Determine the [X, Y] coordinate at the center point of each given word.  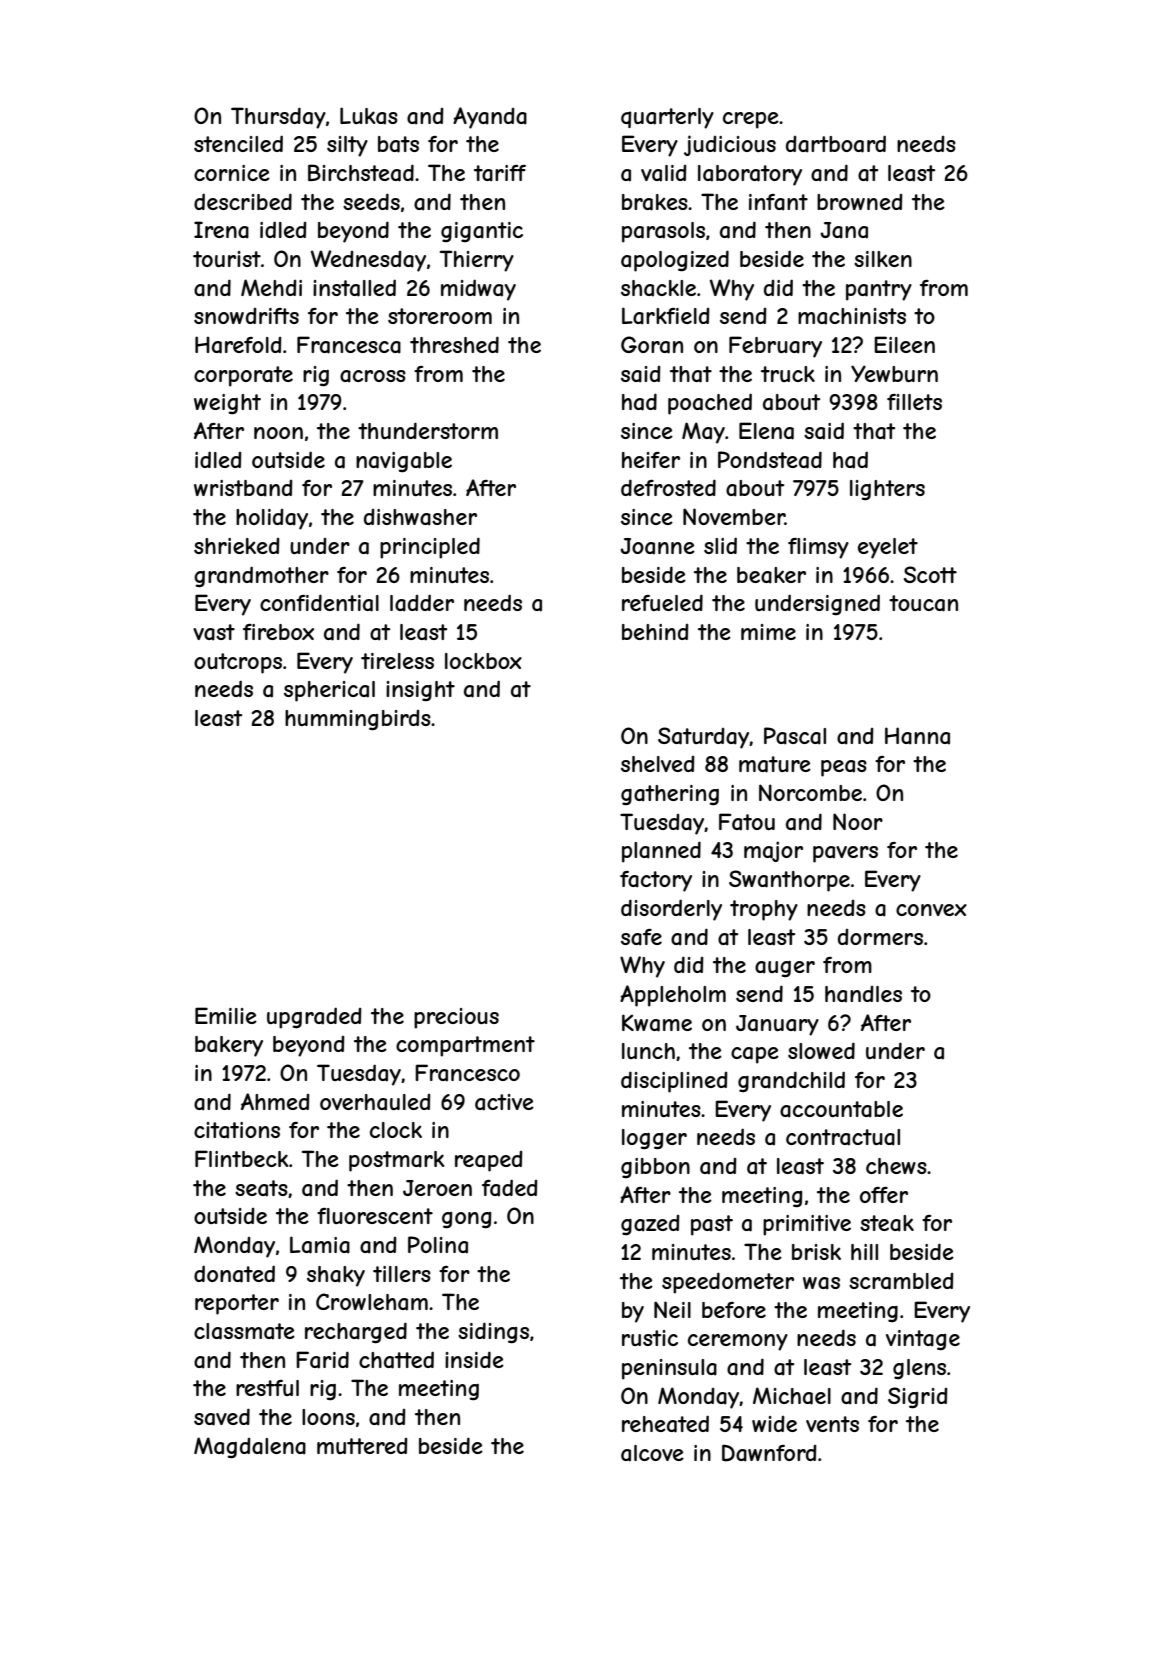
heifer [651, 460]
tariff [500, 173]
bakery [229, 1046]
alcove [652, 1453]
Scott [930, 574]
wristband [243, 488]
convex [931, 910]
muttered [362, 1446]
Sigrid [918, 1397]
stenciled [238, 143]
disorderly [671, 910]
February [775, 347]
